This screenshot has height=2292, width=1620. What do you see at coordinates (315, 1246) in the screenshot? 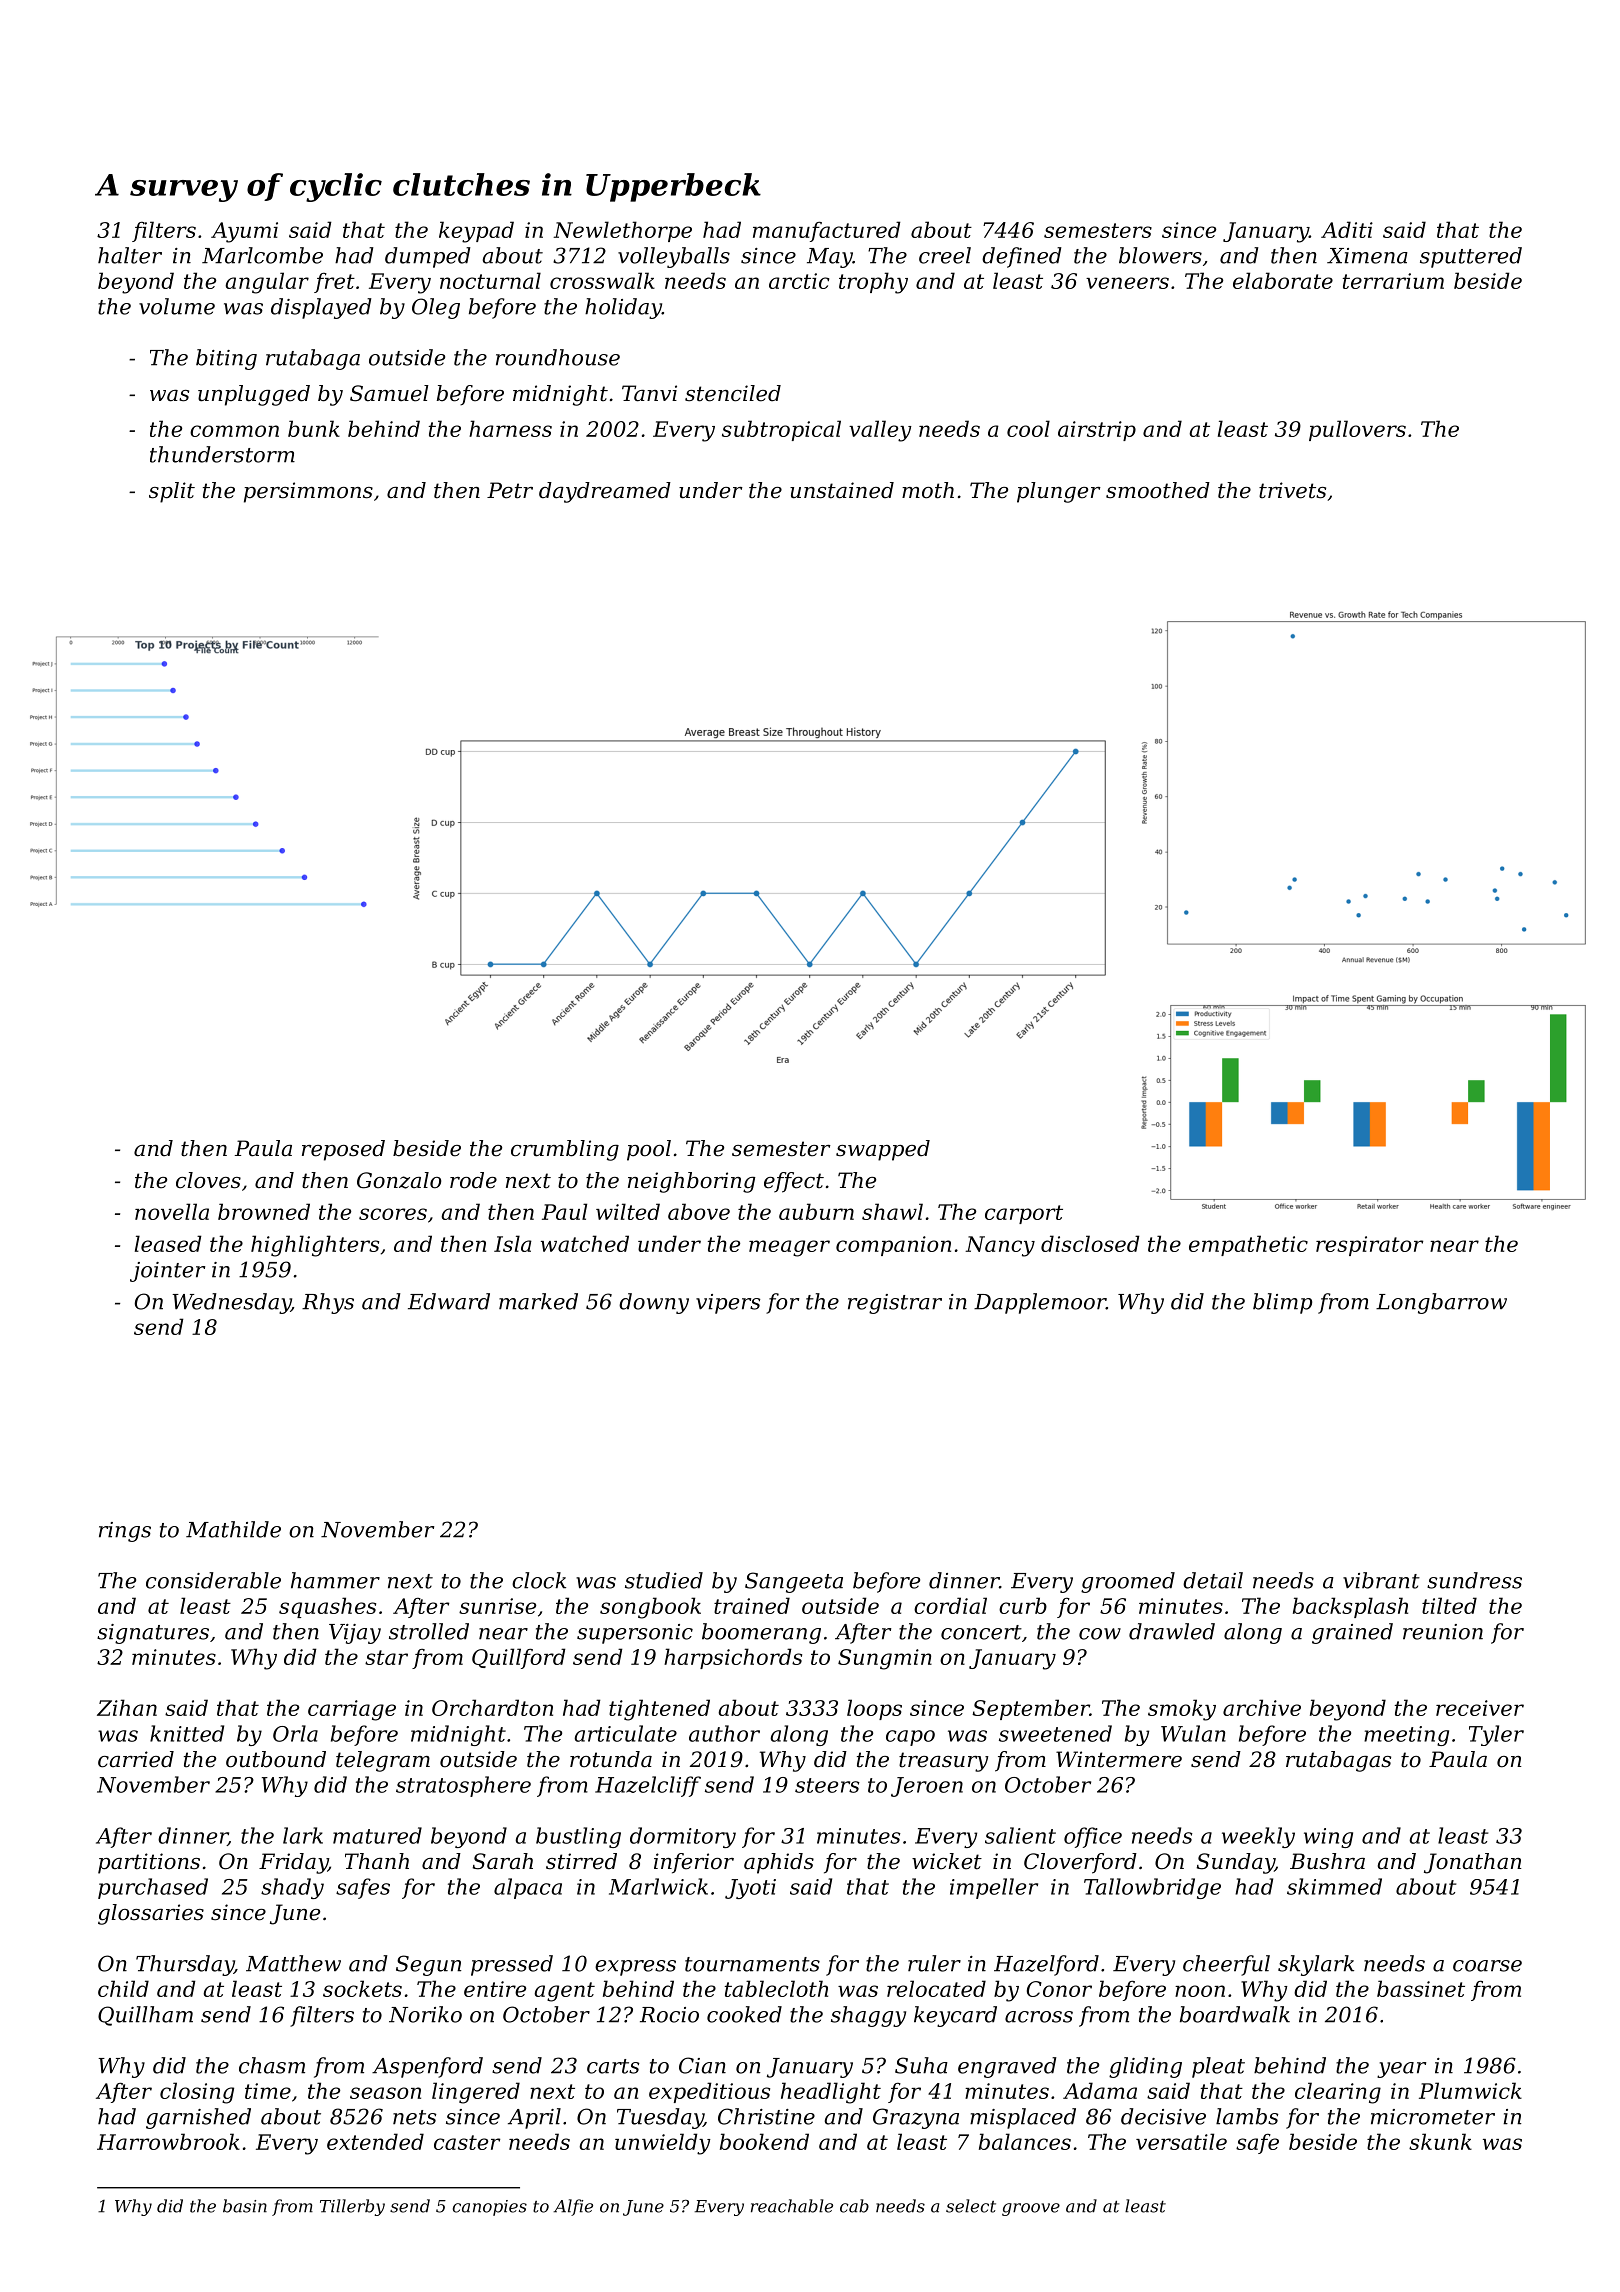
I see `highlighters` at bounding box center [315, 1246].
